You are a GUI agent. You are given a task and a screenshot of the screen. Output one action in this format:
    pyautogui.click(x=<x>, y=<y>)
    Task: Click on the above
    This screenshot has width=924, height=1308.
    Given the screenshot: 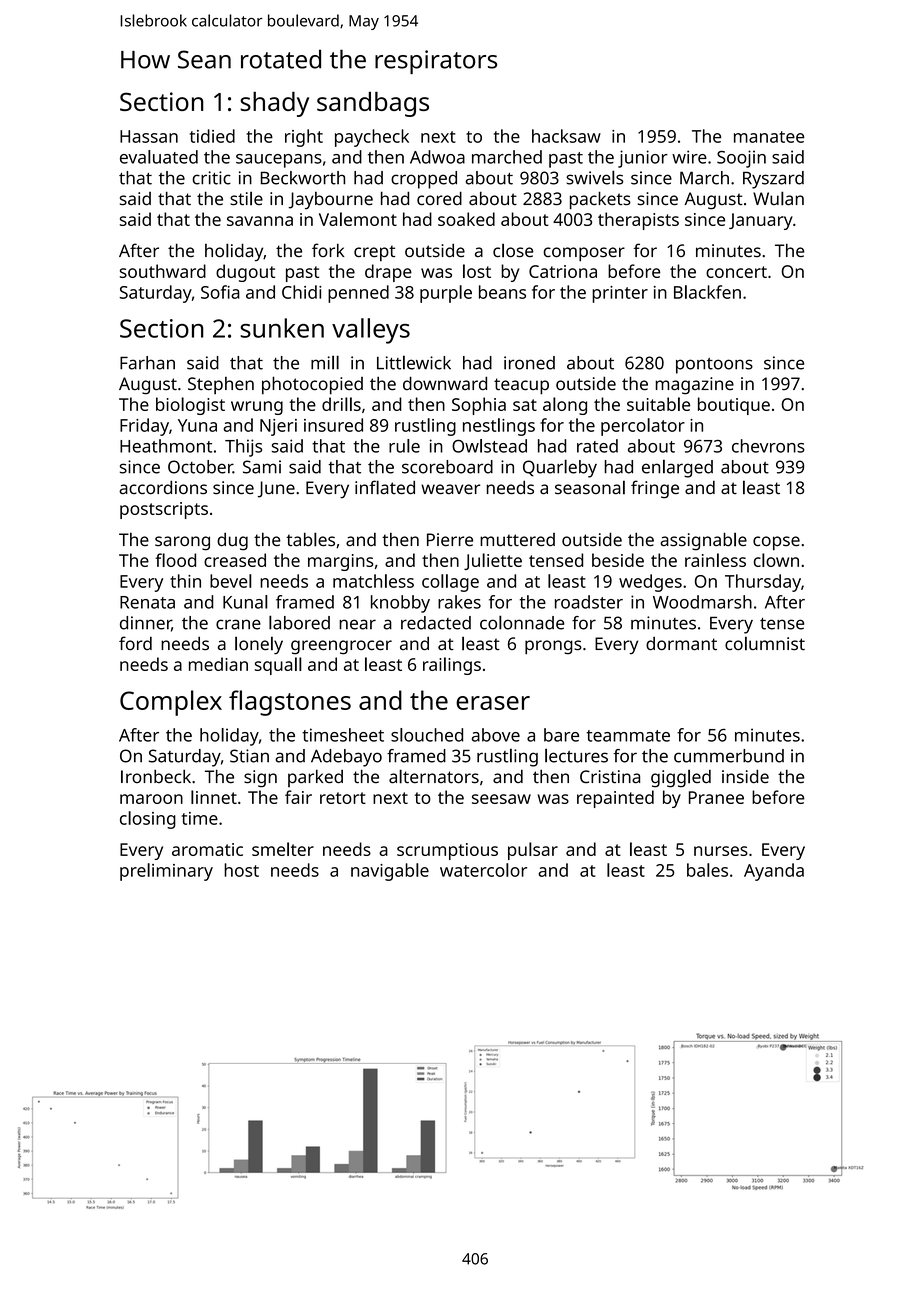 What is the action you would take?
    pyautogui.click(x=496, y=735)
